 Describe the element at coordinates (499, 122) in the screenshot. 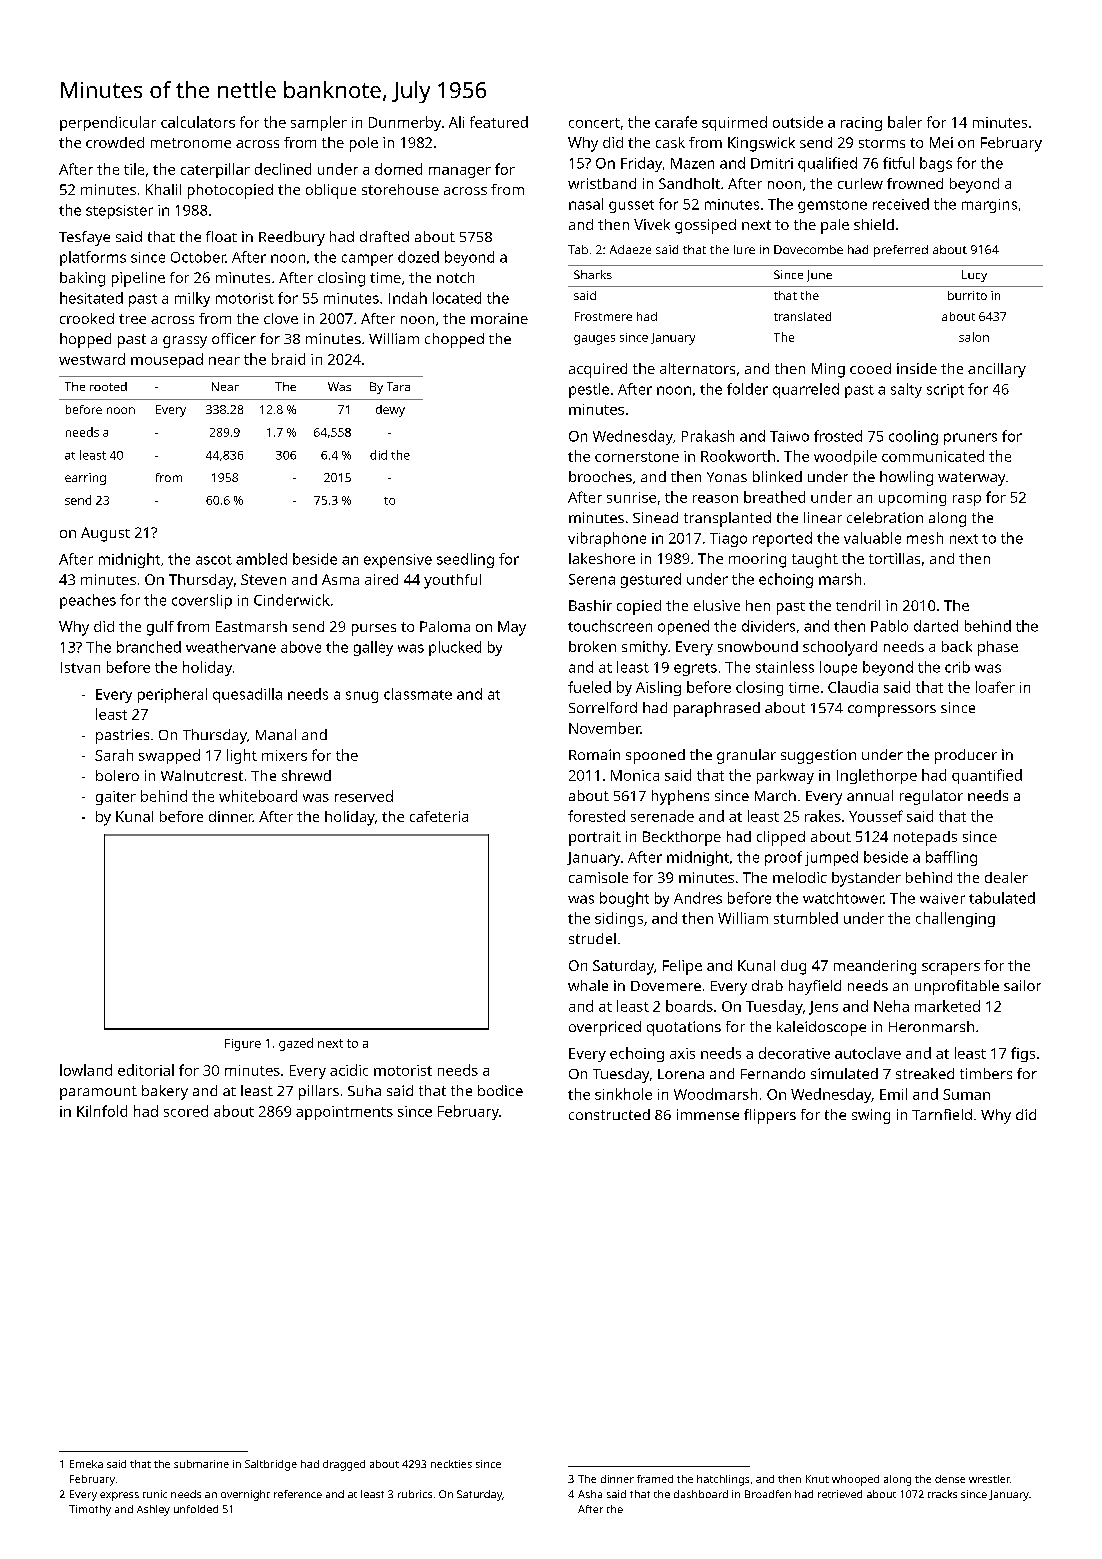

I see `featured` at that location.
